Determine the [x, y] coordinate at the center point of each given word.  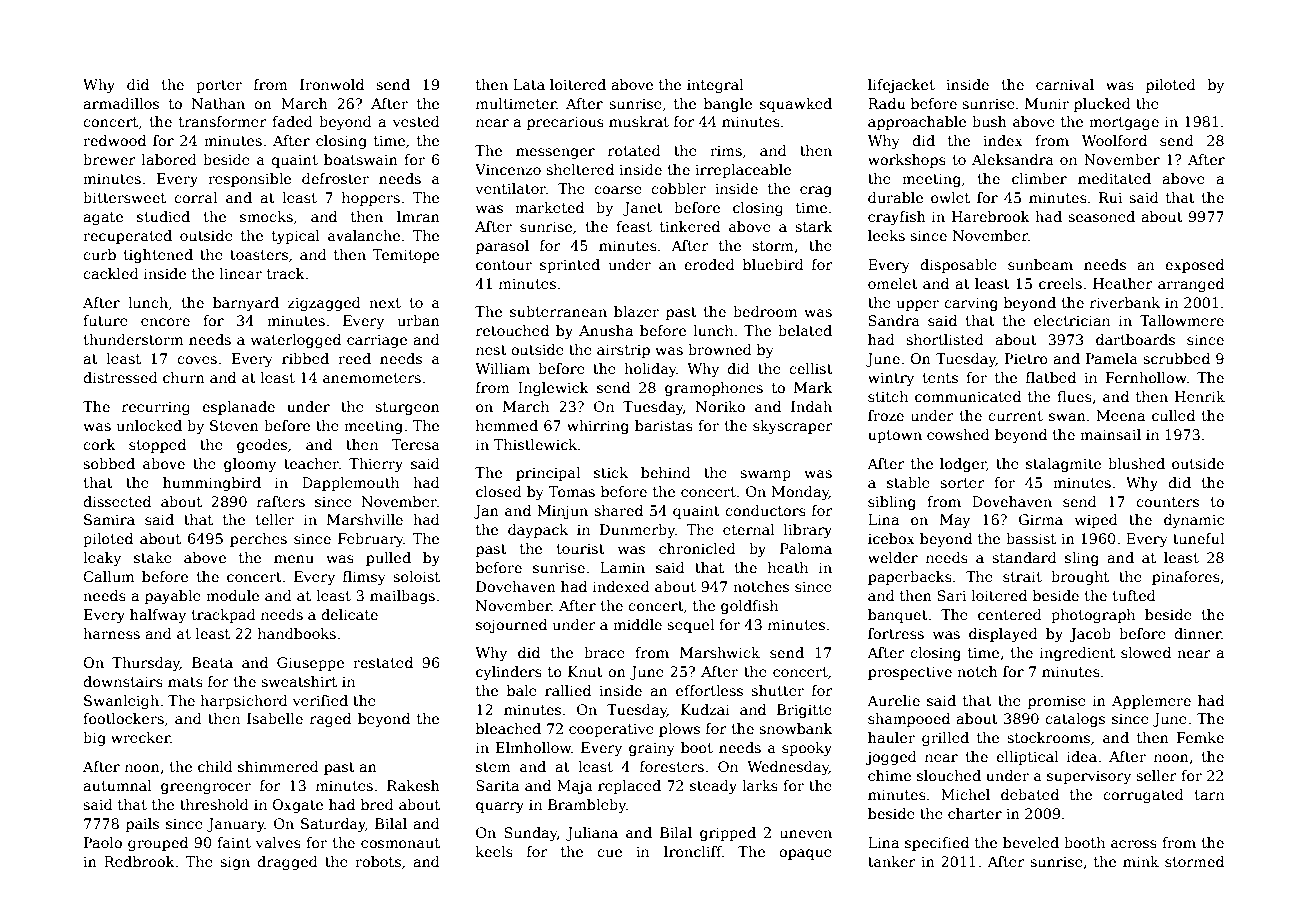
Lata [529, 84]
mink [1141, 861]
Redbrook [139, 861]
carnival [1065, 84]
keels [494, 851]
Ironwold [332, 84]
